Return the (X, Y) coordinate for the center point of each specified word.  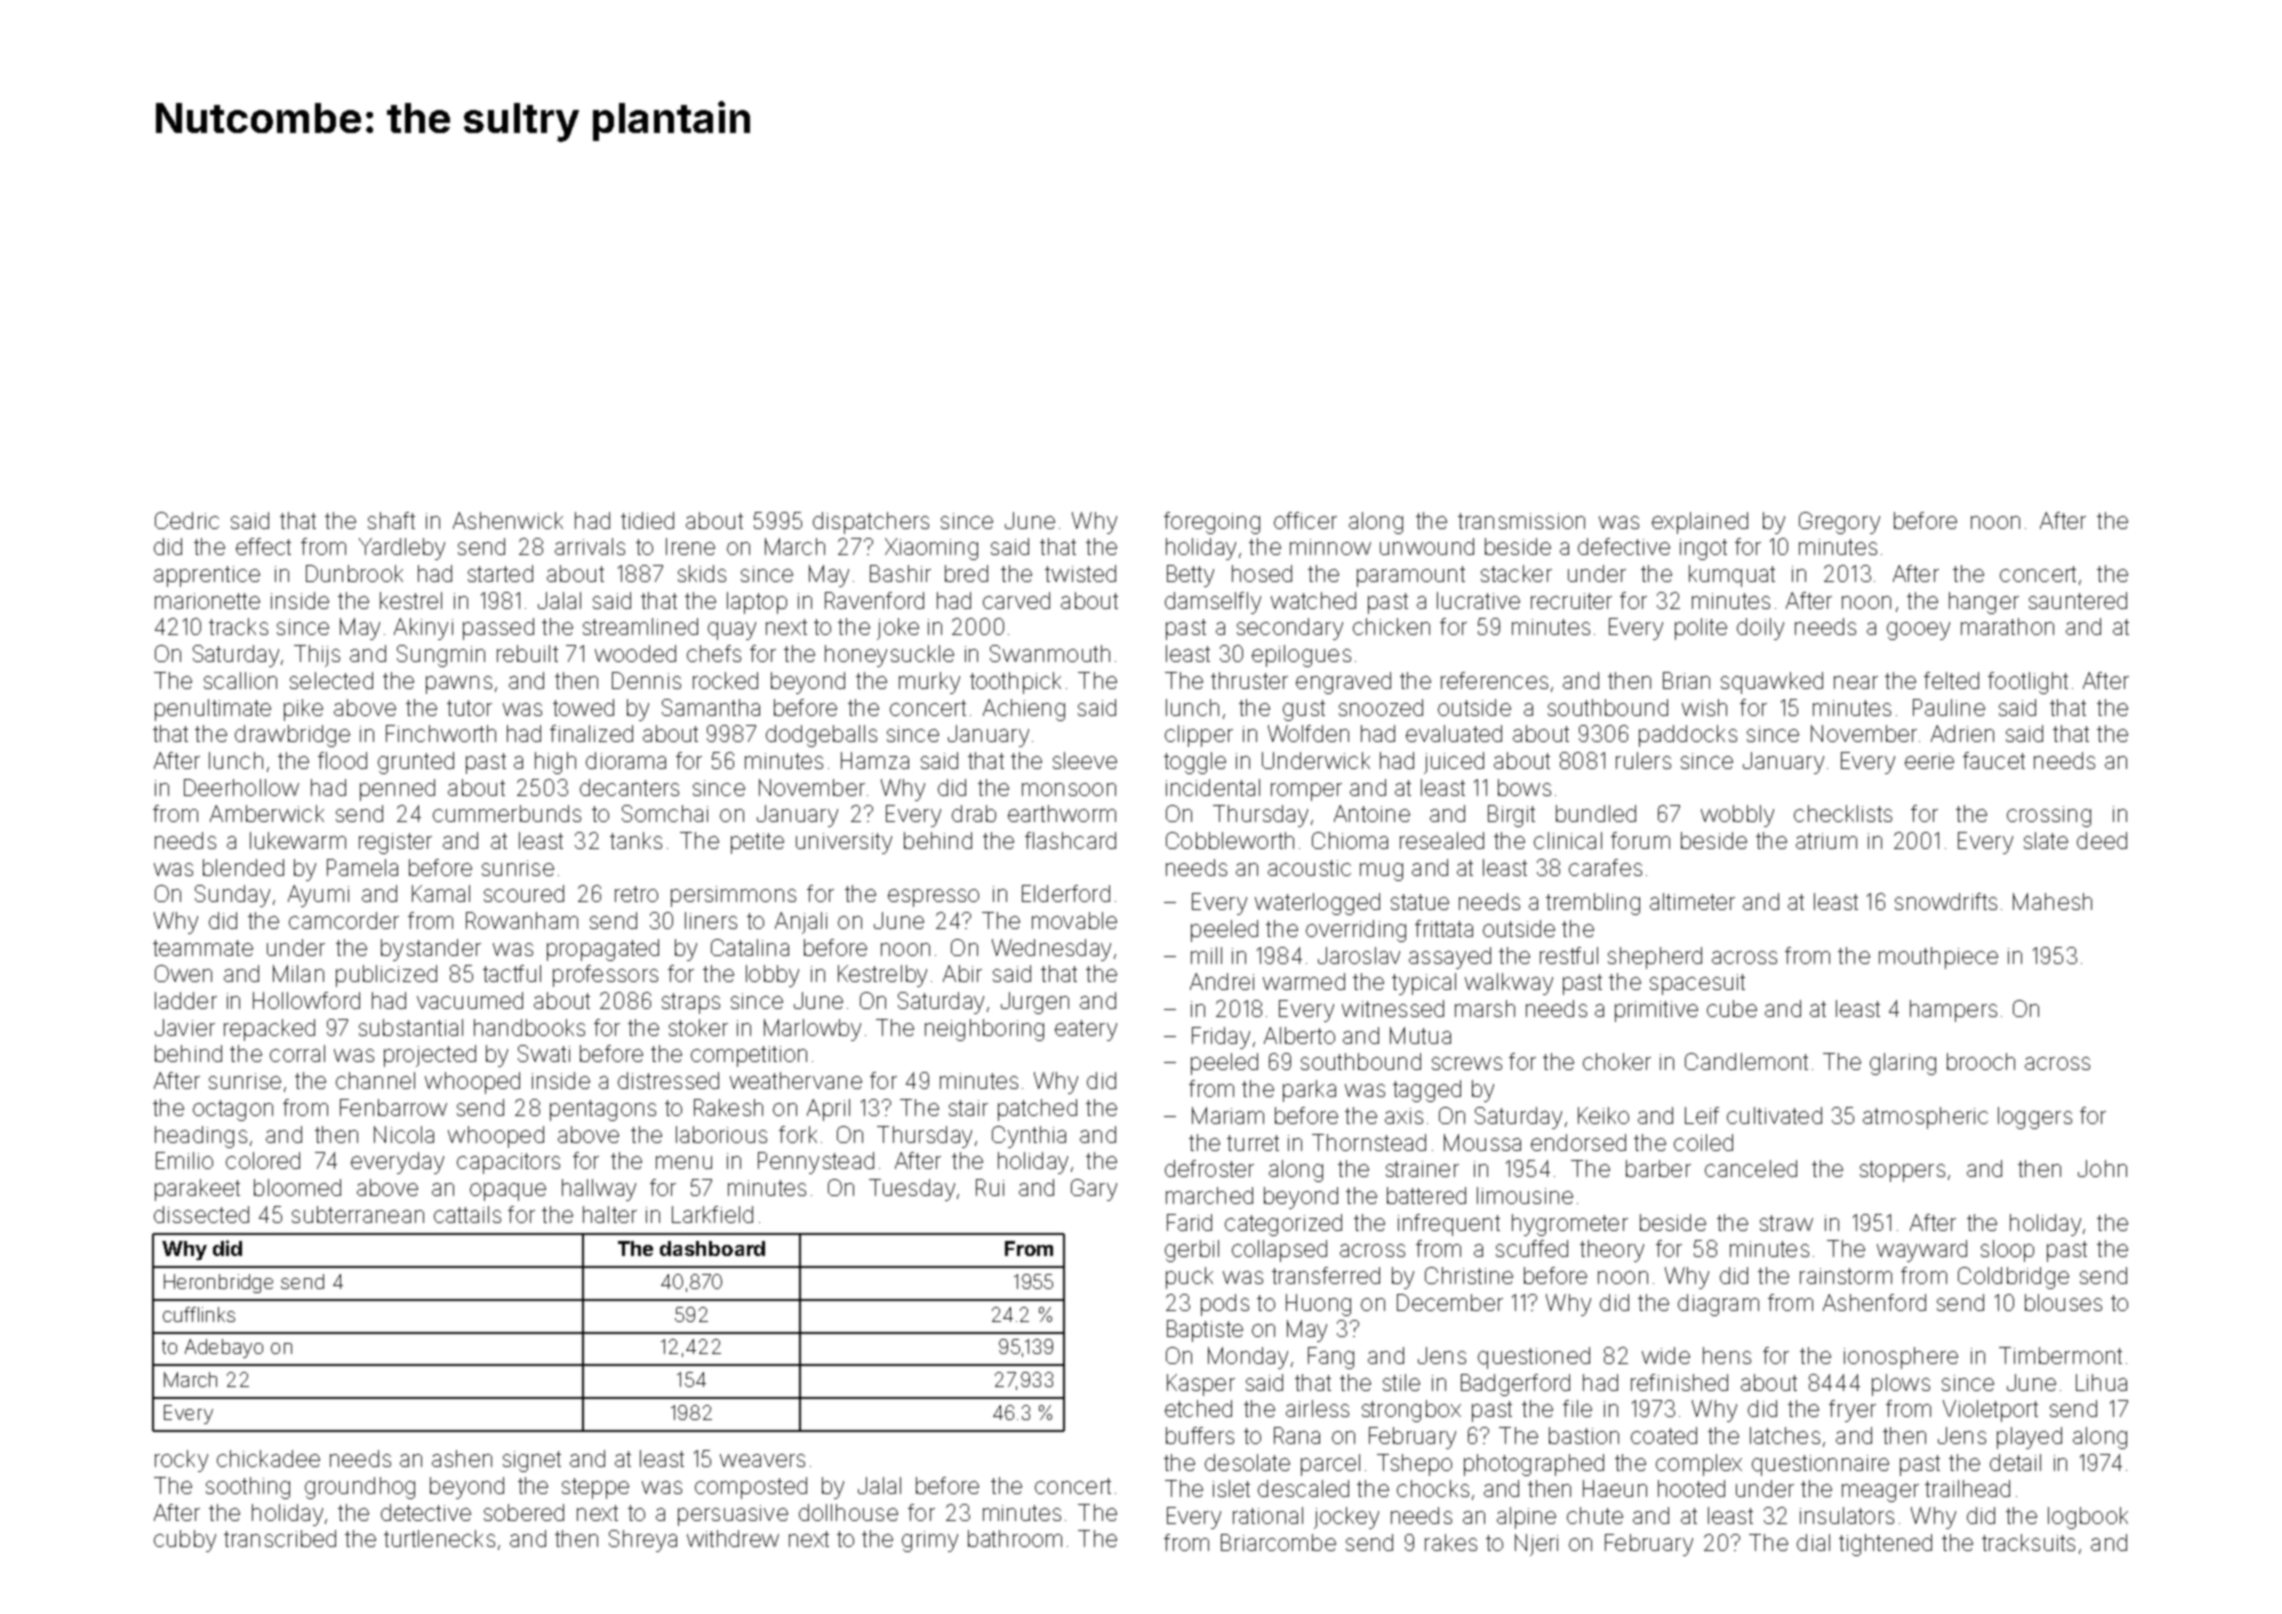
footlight (2028, 683)
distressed (668, 1080)
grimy (930, 1541)
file (1577, 1408)
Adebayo (224, 1348)
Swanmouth (1050, 653)
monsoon (1069, 789)
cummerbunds (507, 813)
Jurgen (1035, 1003)
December (1450, 1302)
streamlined (640, 626)
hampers (1953, 1011)
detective (426, 1512)
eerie (1929, 761)
